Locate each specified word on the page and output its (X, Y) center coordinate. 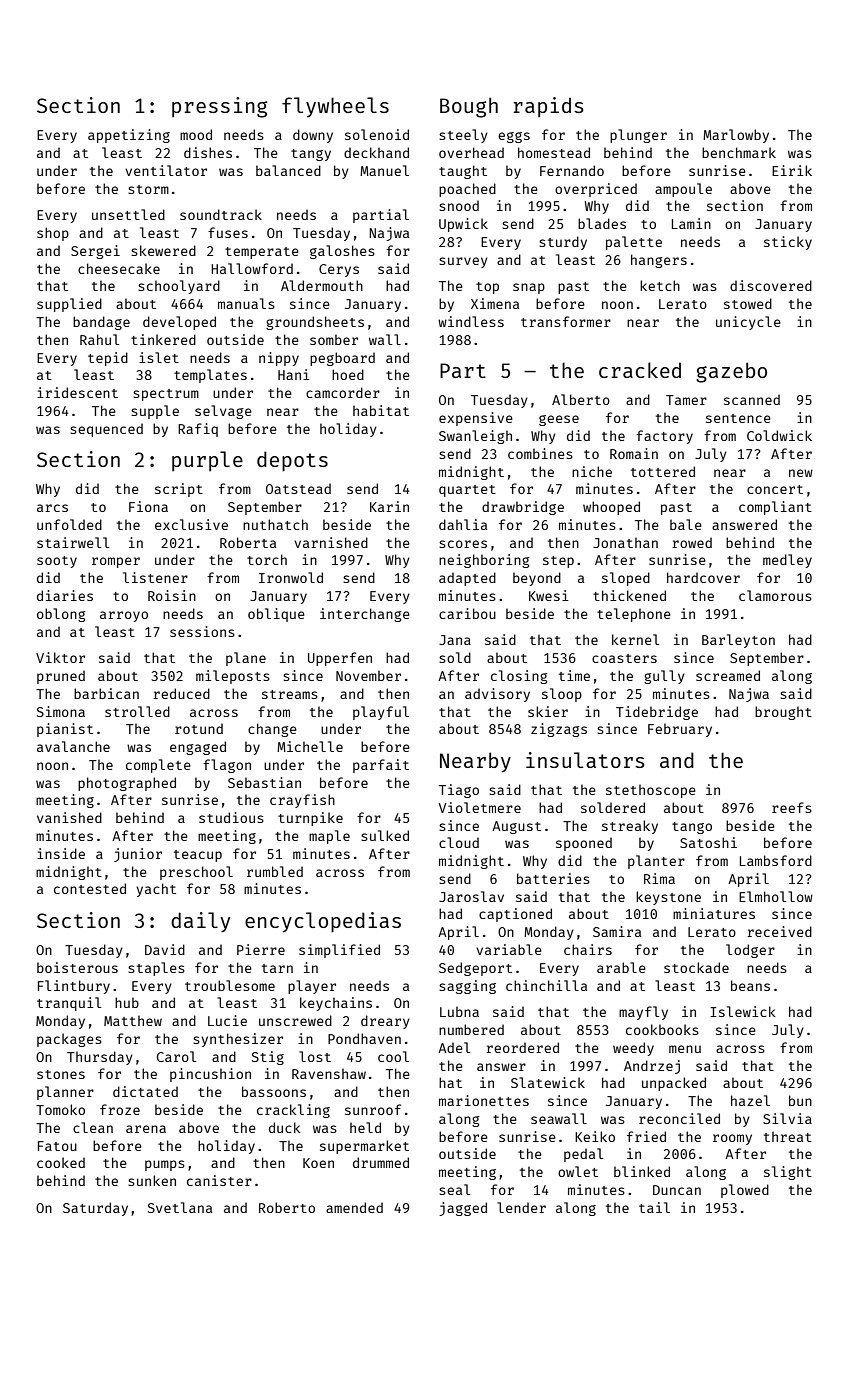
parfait (381, 766)
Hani (293, 374)
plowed (745, 1191)
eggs (514, 137)
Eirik (792, 170)
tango (692, 828)
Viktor (60, 657)
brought (783, 713)
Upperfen (340, 659)
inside (61, 853)
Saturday (95, 1209)
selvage (223, 412)
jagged (463, 1209)
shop (53, 234)
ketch (660, 285)
